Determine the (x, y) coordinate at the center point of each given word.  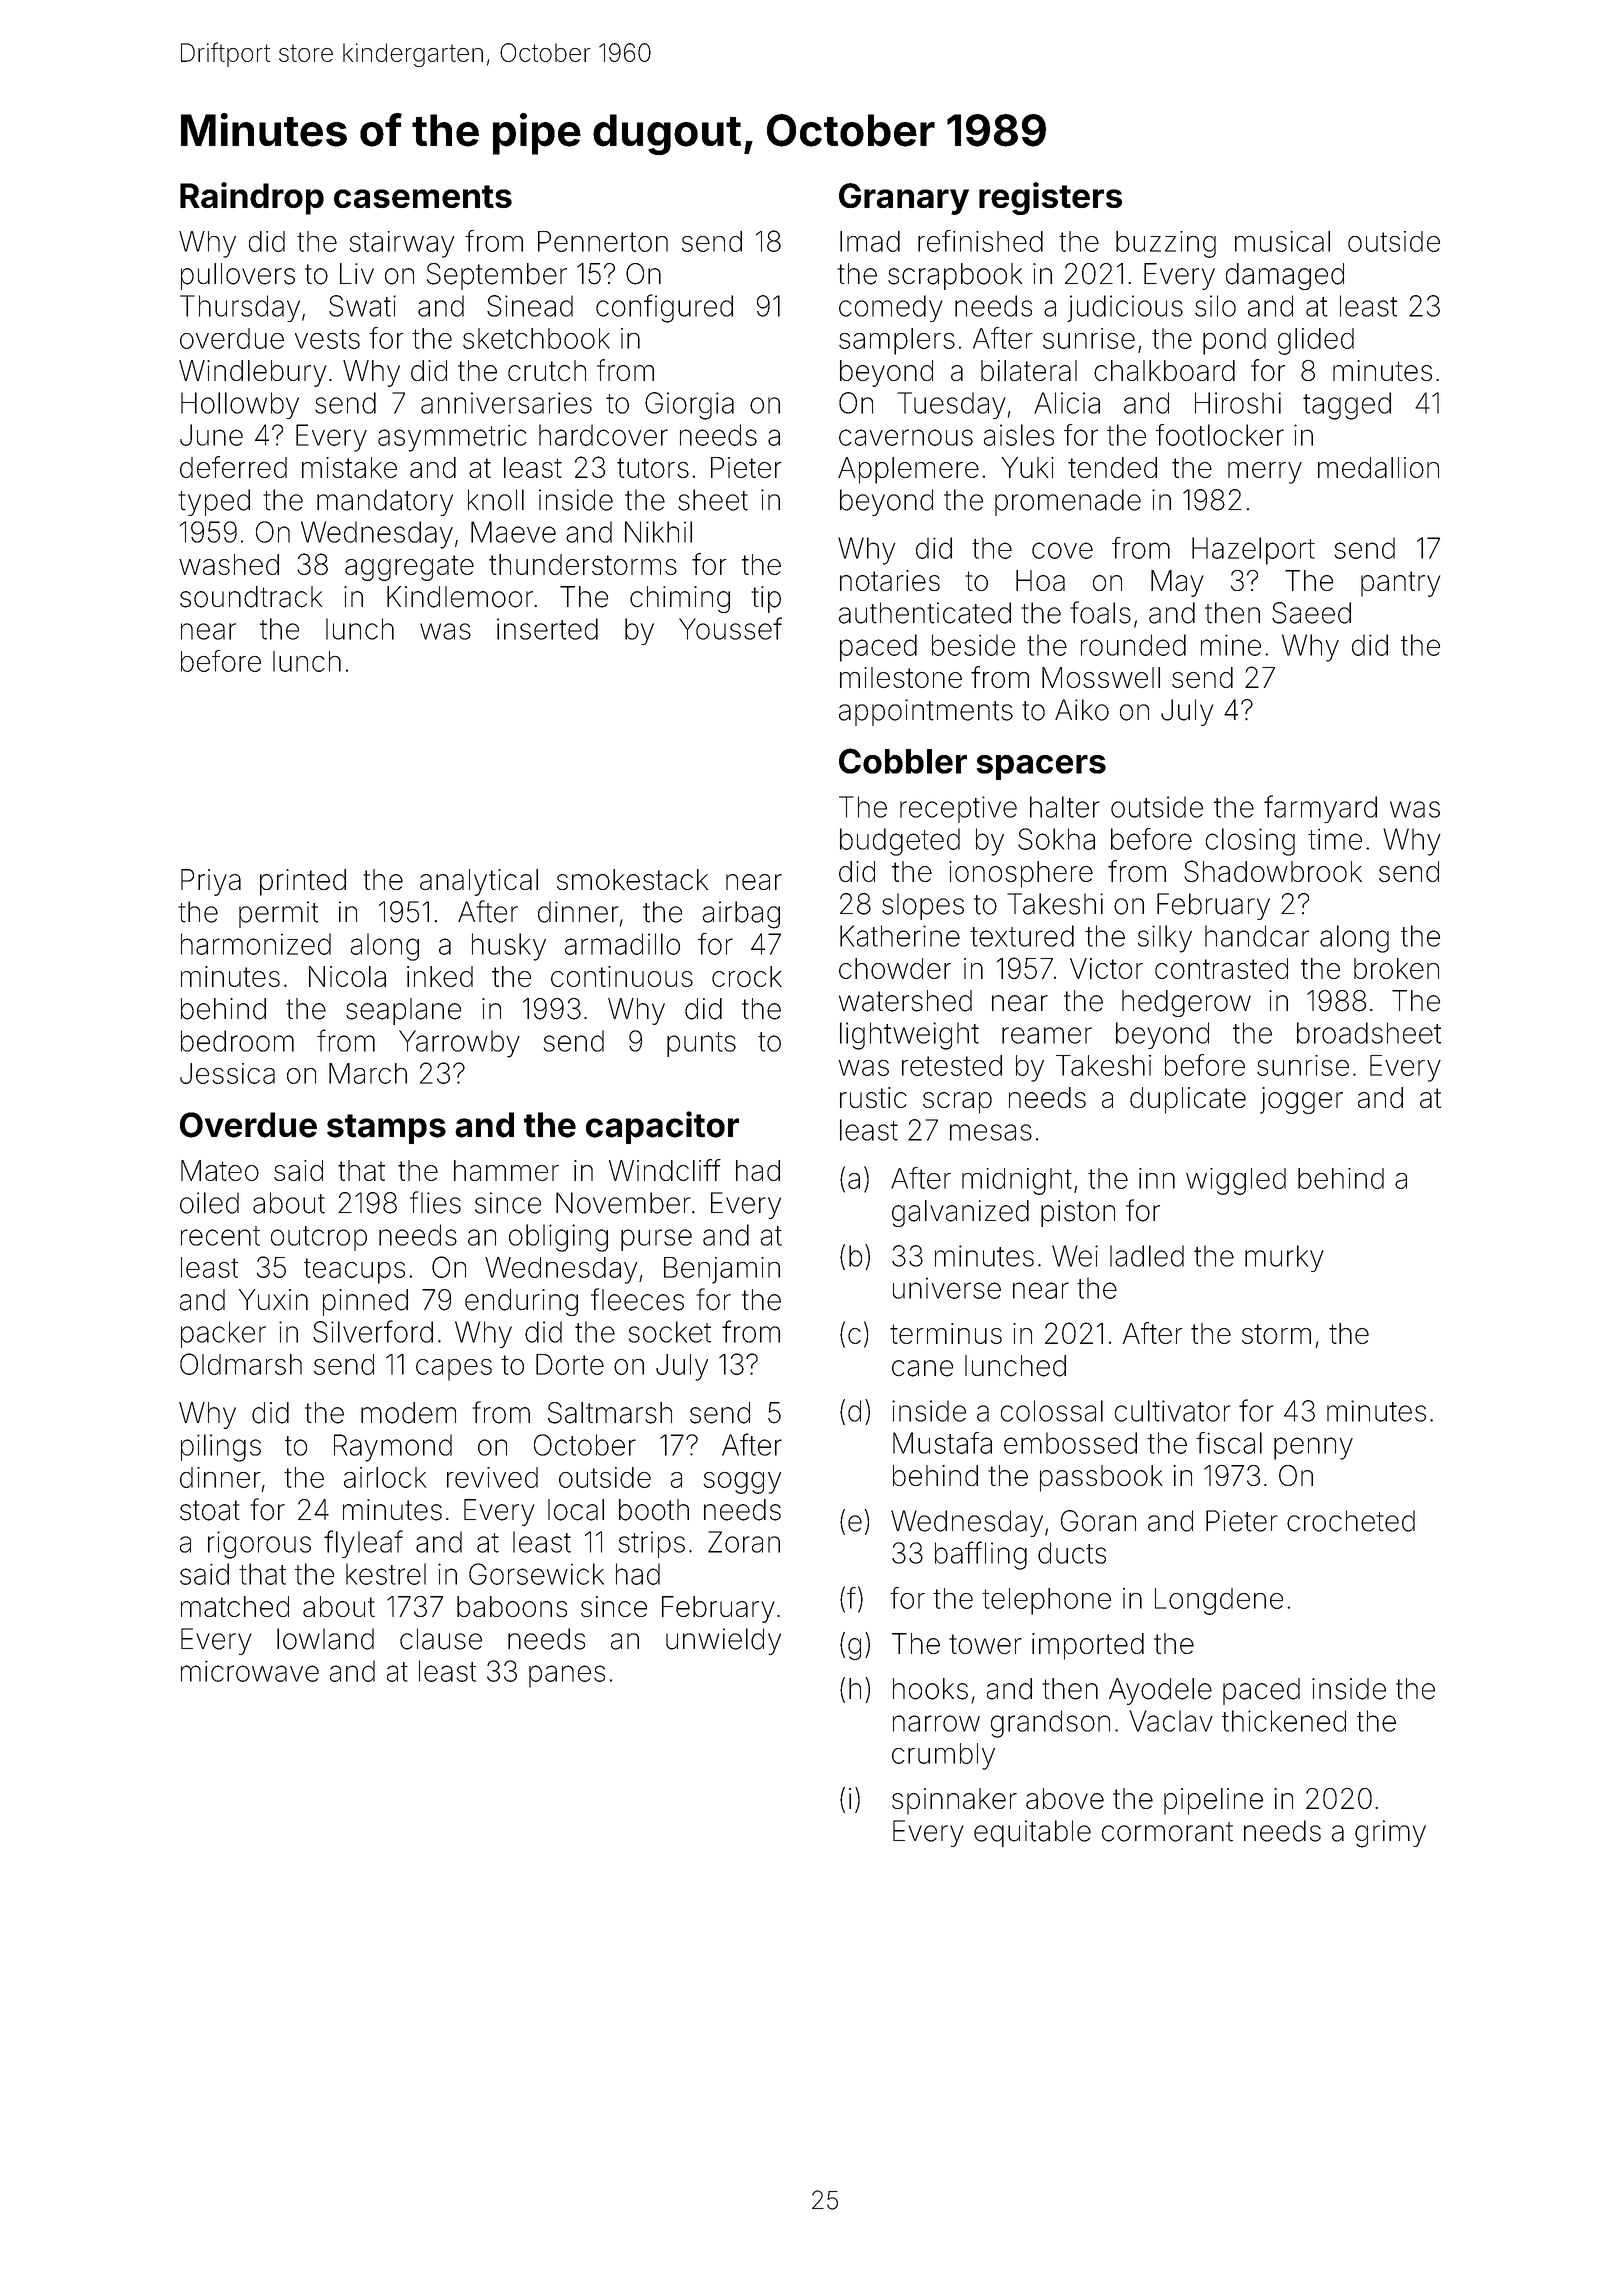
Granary (904, 199)
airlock (385, 1477)
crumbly (943, 1756)
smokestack (632, 879)
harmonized (256, 944)
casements (423, 196)
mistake (349, 467)
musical (1282, 241)
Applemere (908, 470)
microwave (250, 1671)
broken (1396, 968)
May (1177, 583)
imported (1088, 1646)
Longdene (1219, 1601)
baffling (981, 1555)
